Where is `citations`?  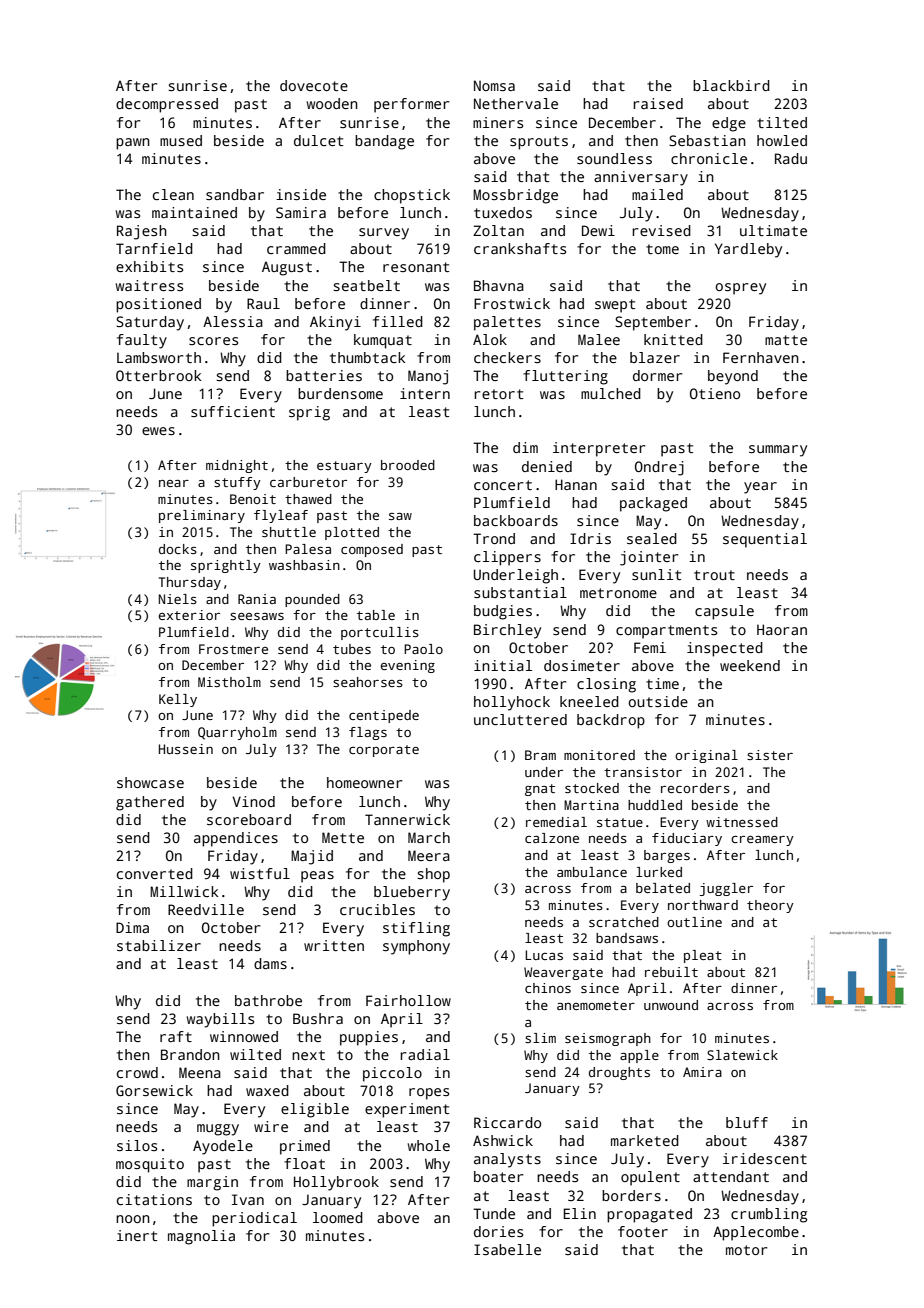 citations is located at coordinates (154, 1199).
